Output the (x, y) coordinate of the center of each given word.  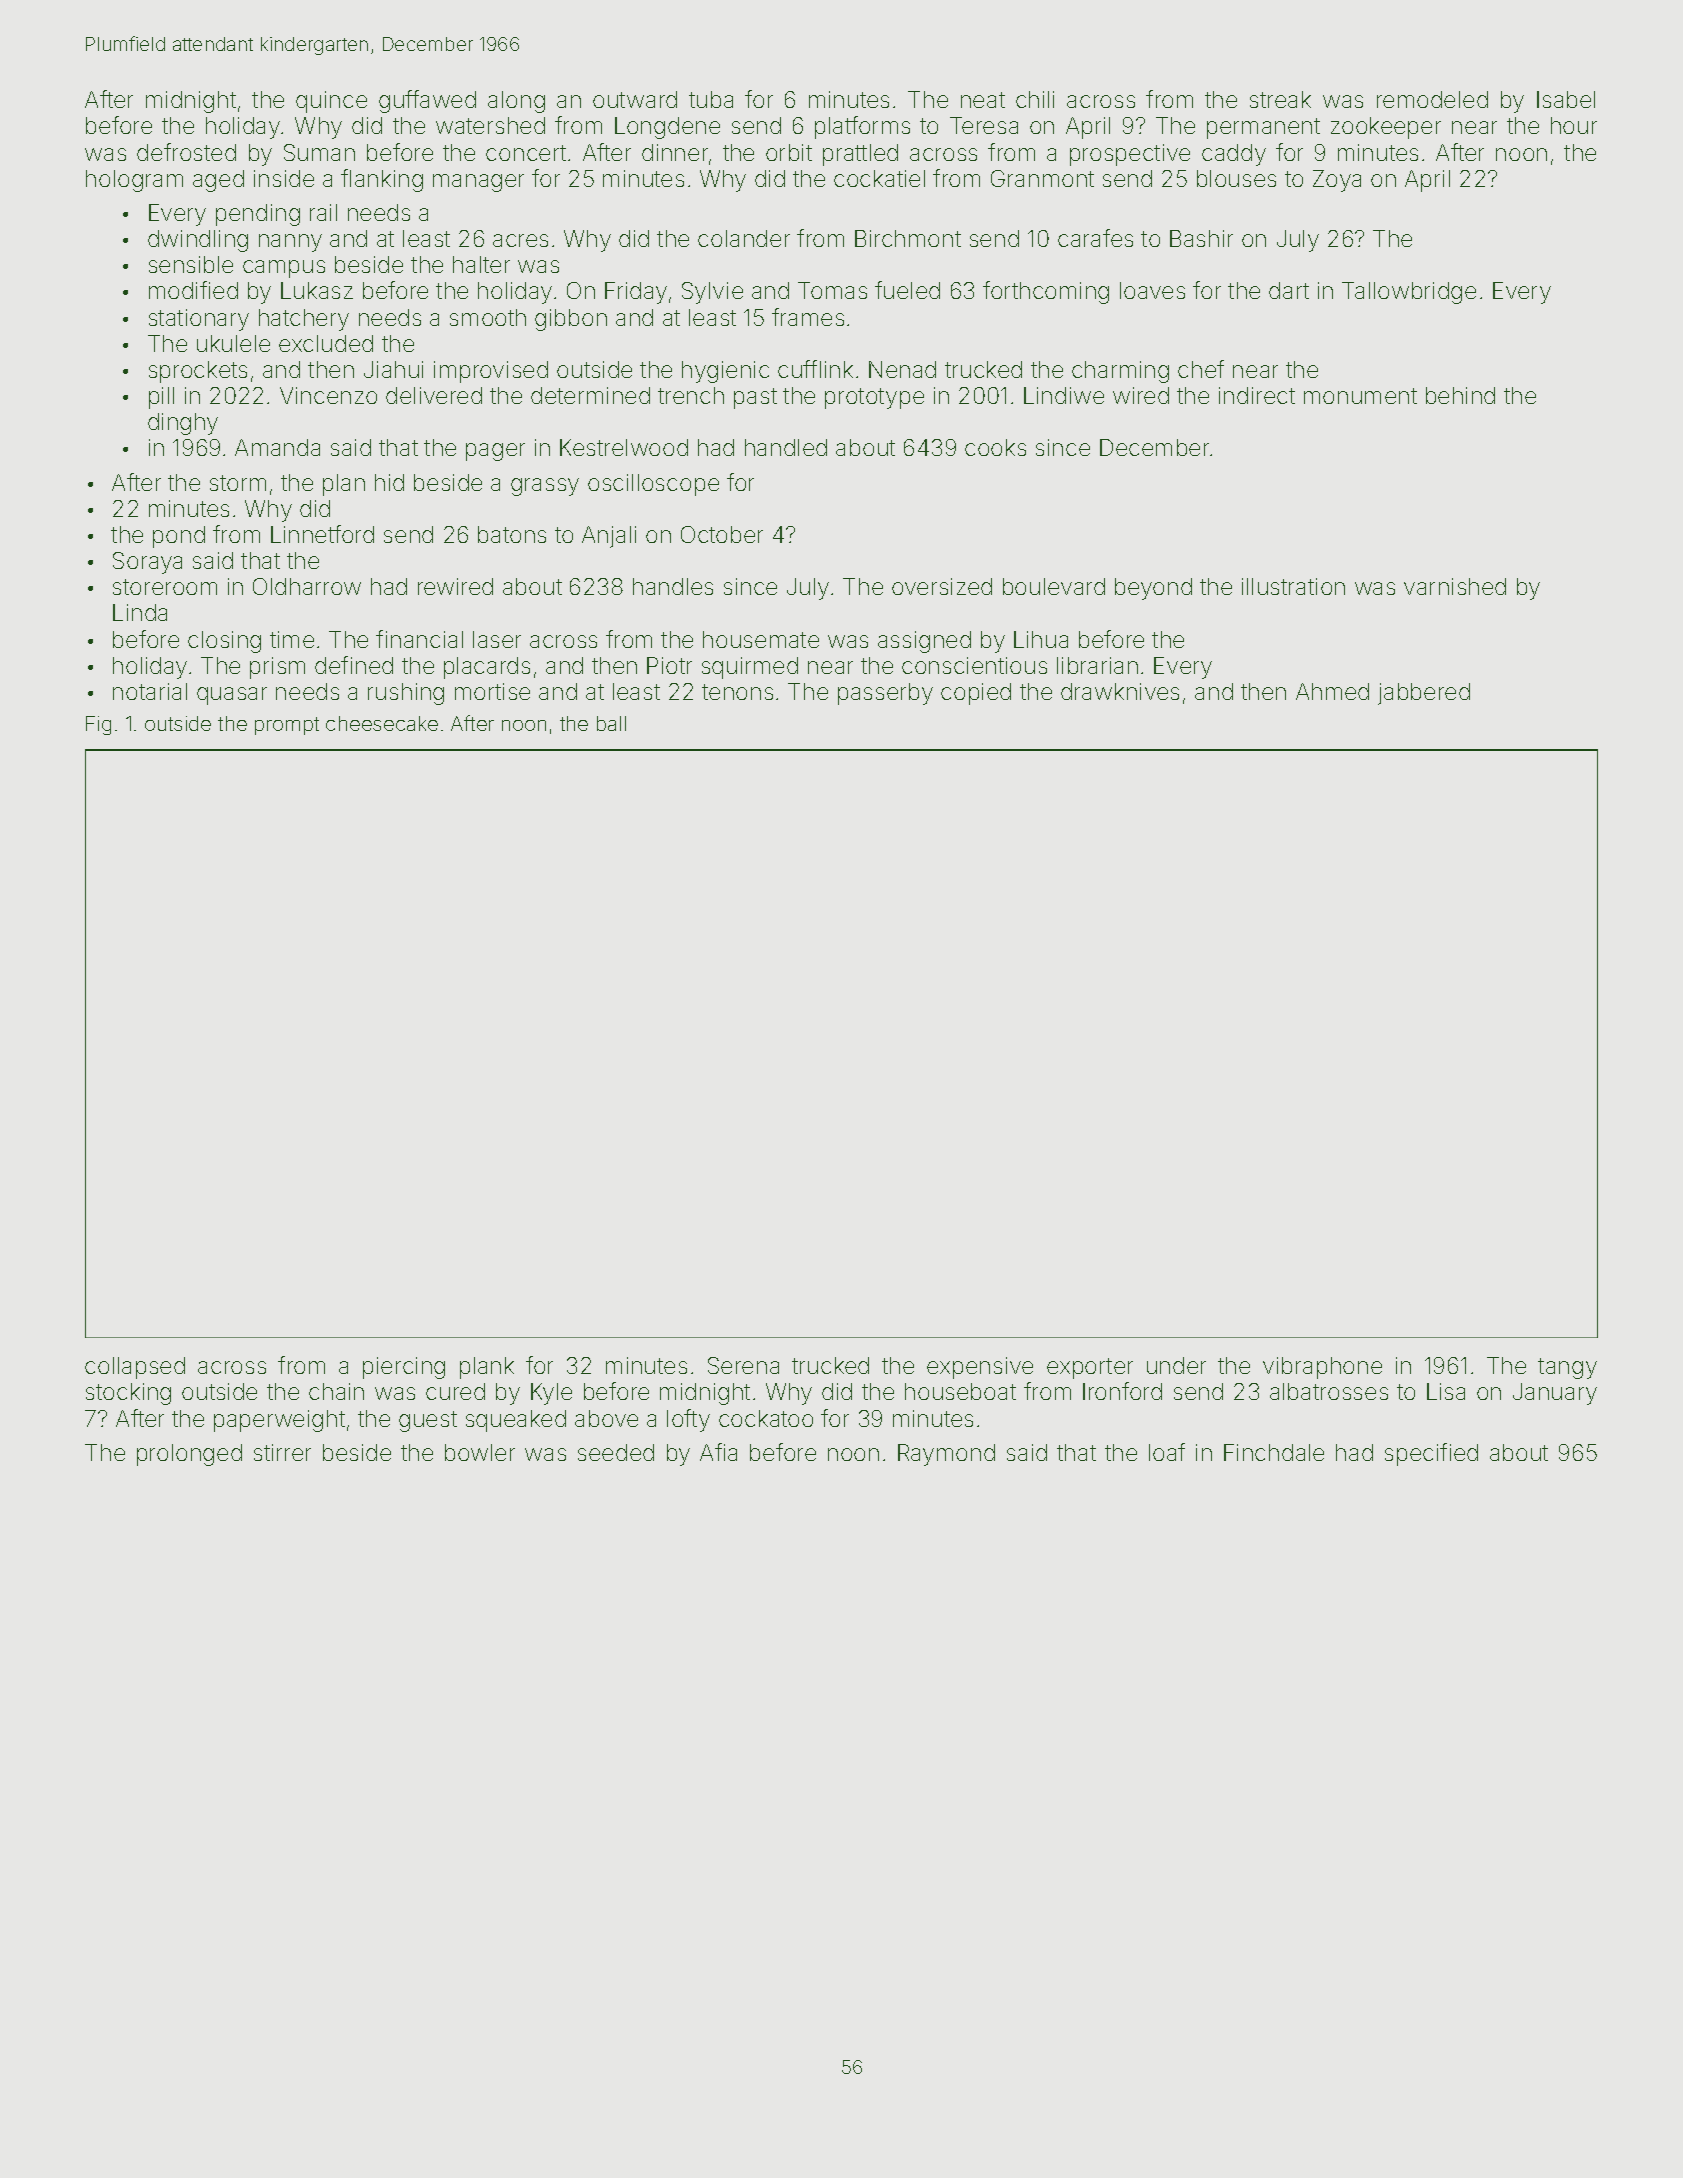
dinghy (183, 424)
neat (983, 100)
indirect (1257, 395)
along (516, 102)
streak (1280, 99)
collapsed (135, 1368)
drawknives (1120, 691)
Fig (98, 725)
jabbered (1424, 694)
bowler (480, 1452)
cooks (995, 447)
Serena (743, 1365)
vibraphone (1322, 1368)
